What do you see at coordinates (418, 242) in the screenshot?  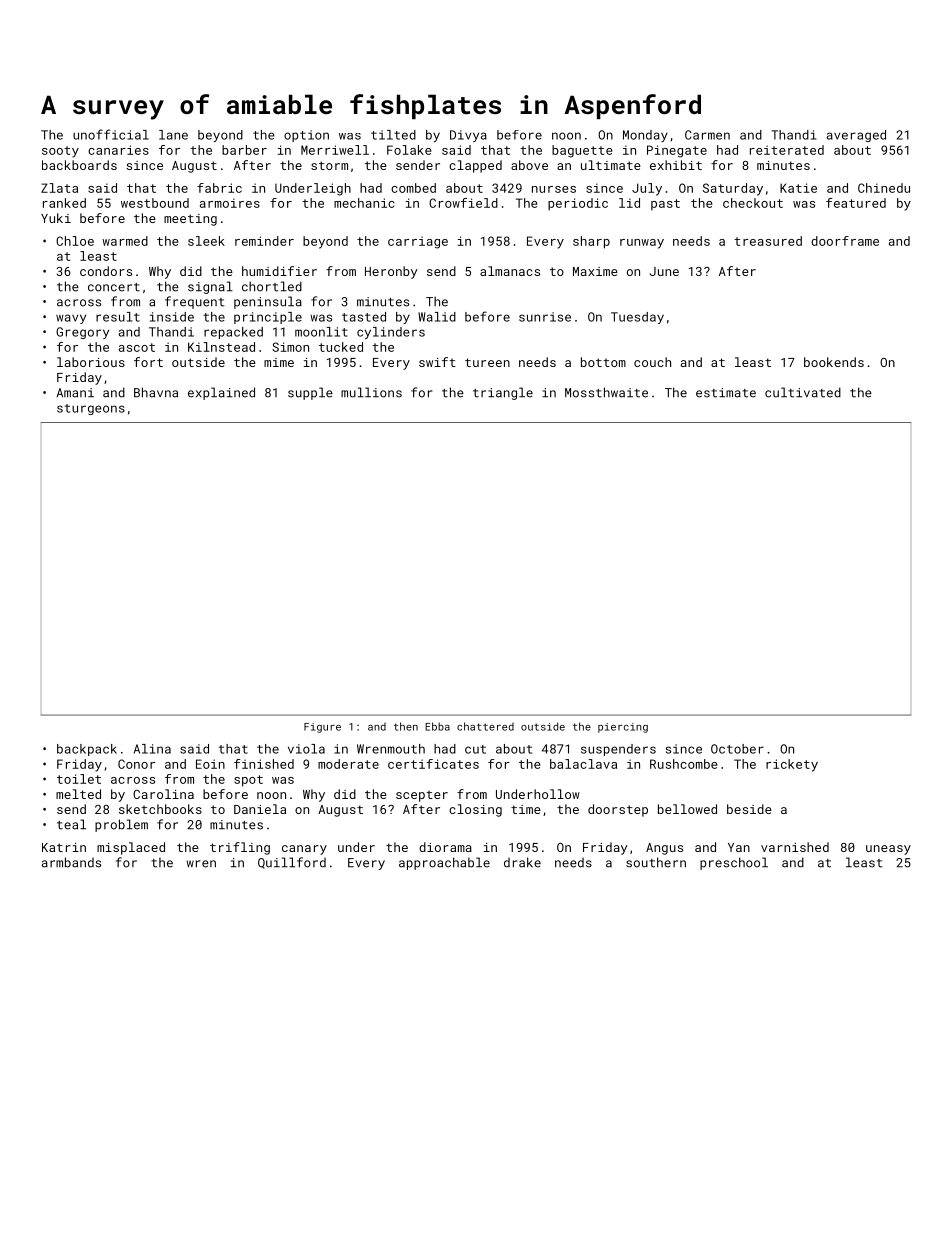 I see `carriage` at bounding box center [418, 242].
